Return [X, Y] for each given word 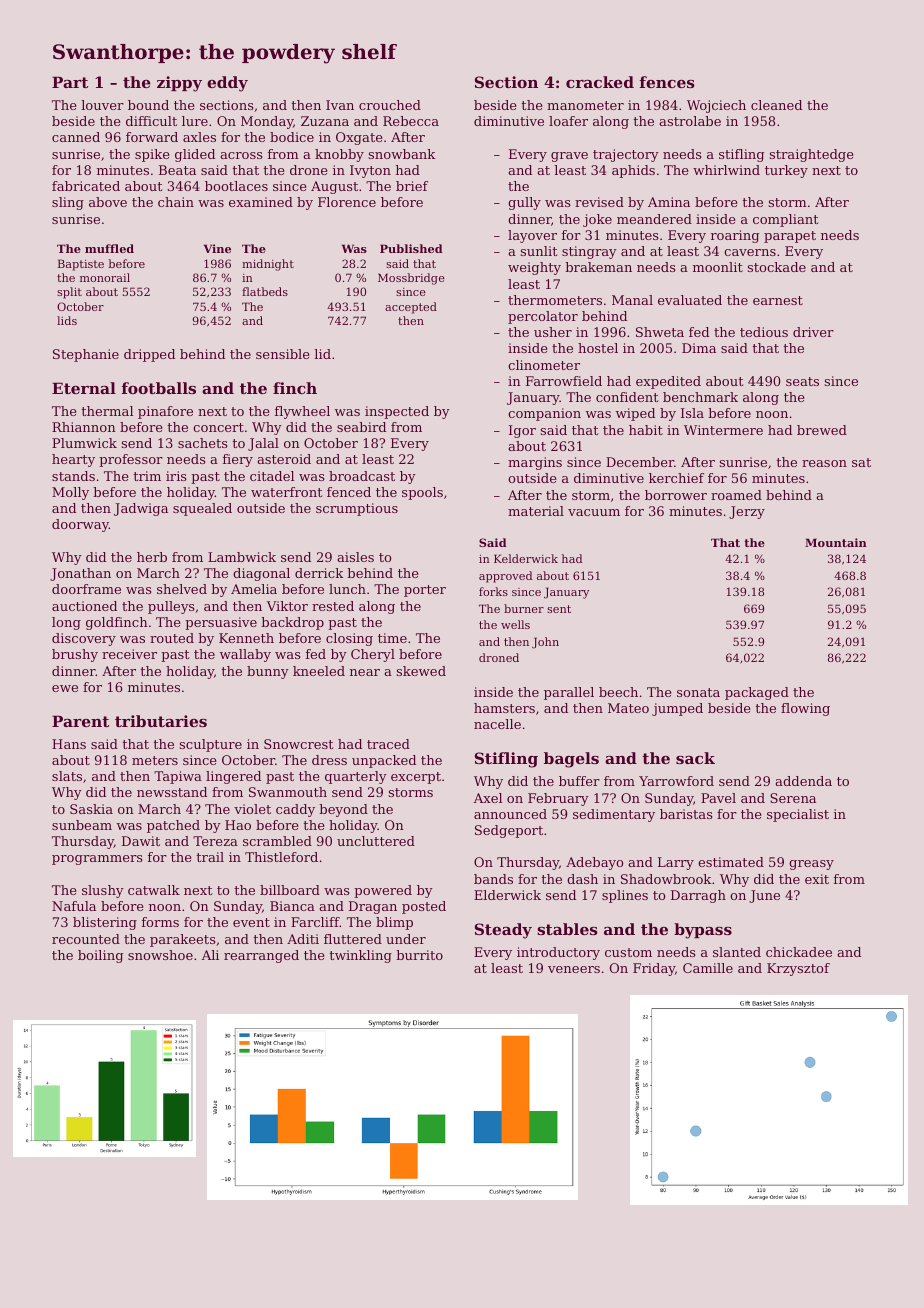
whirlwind [726, 170]
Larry [676, 863]
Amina [669, 202]
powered [383, 891]
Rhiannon [84, 427]
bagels [571, 760]
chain [176, 202]
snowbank [401, 154]
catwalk [154, 890]
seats [802, 381]
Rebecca [411, 121]
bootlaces [236, 186]
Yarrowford [676, 781]
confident [627, 397]
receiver [129, 654]
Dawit [141, 841]
